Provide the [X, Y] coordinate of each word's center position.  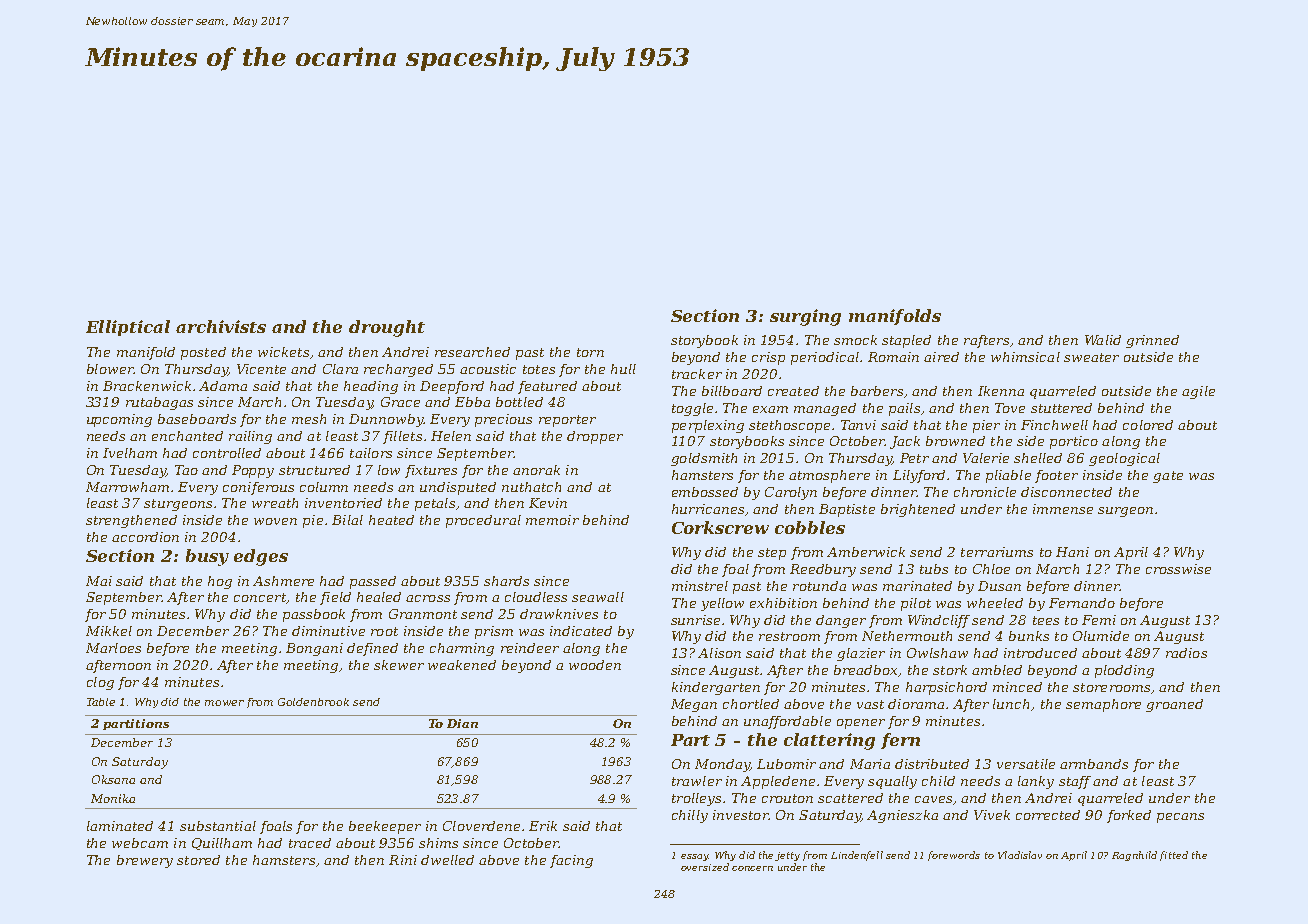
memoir [552, 520]
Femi [1099, 620]
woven [275, 521]
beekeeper [385, 827]
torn [590, 352]
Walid [1103, 340]
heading [371, 387]
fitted [1174, 856]
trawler [697, 781]
